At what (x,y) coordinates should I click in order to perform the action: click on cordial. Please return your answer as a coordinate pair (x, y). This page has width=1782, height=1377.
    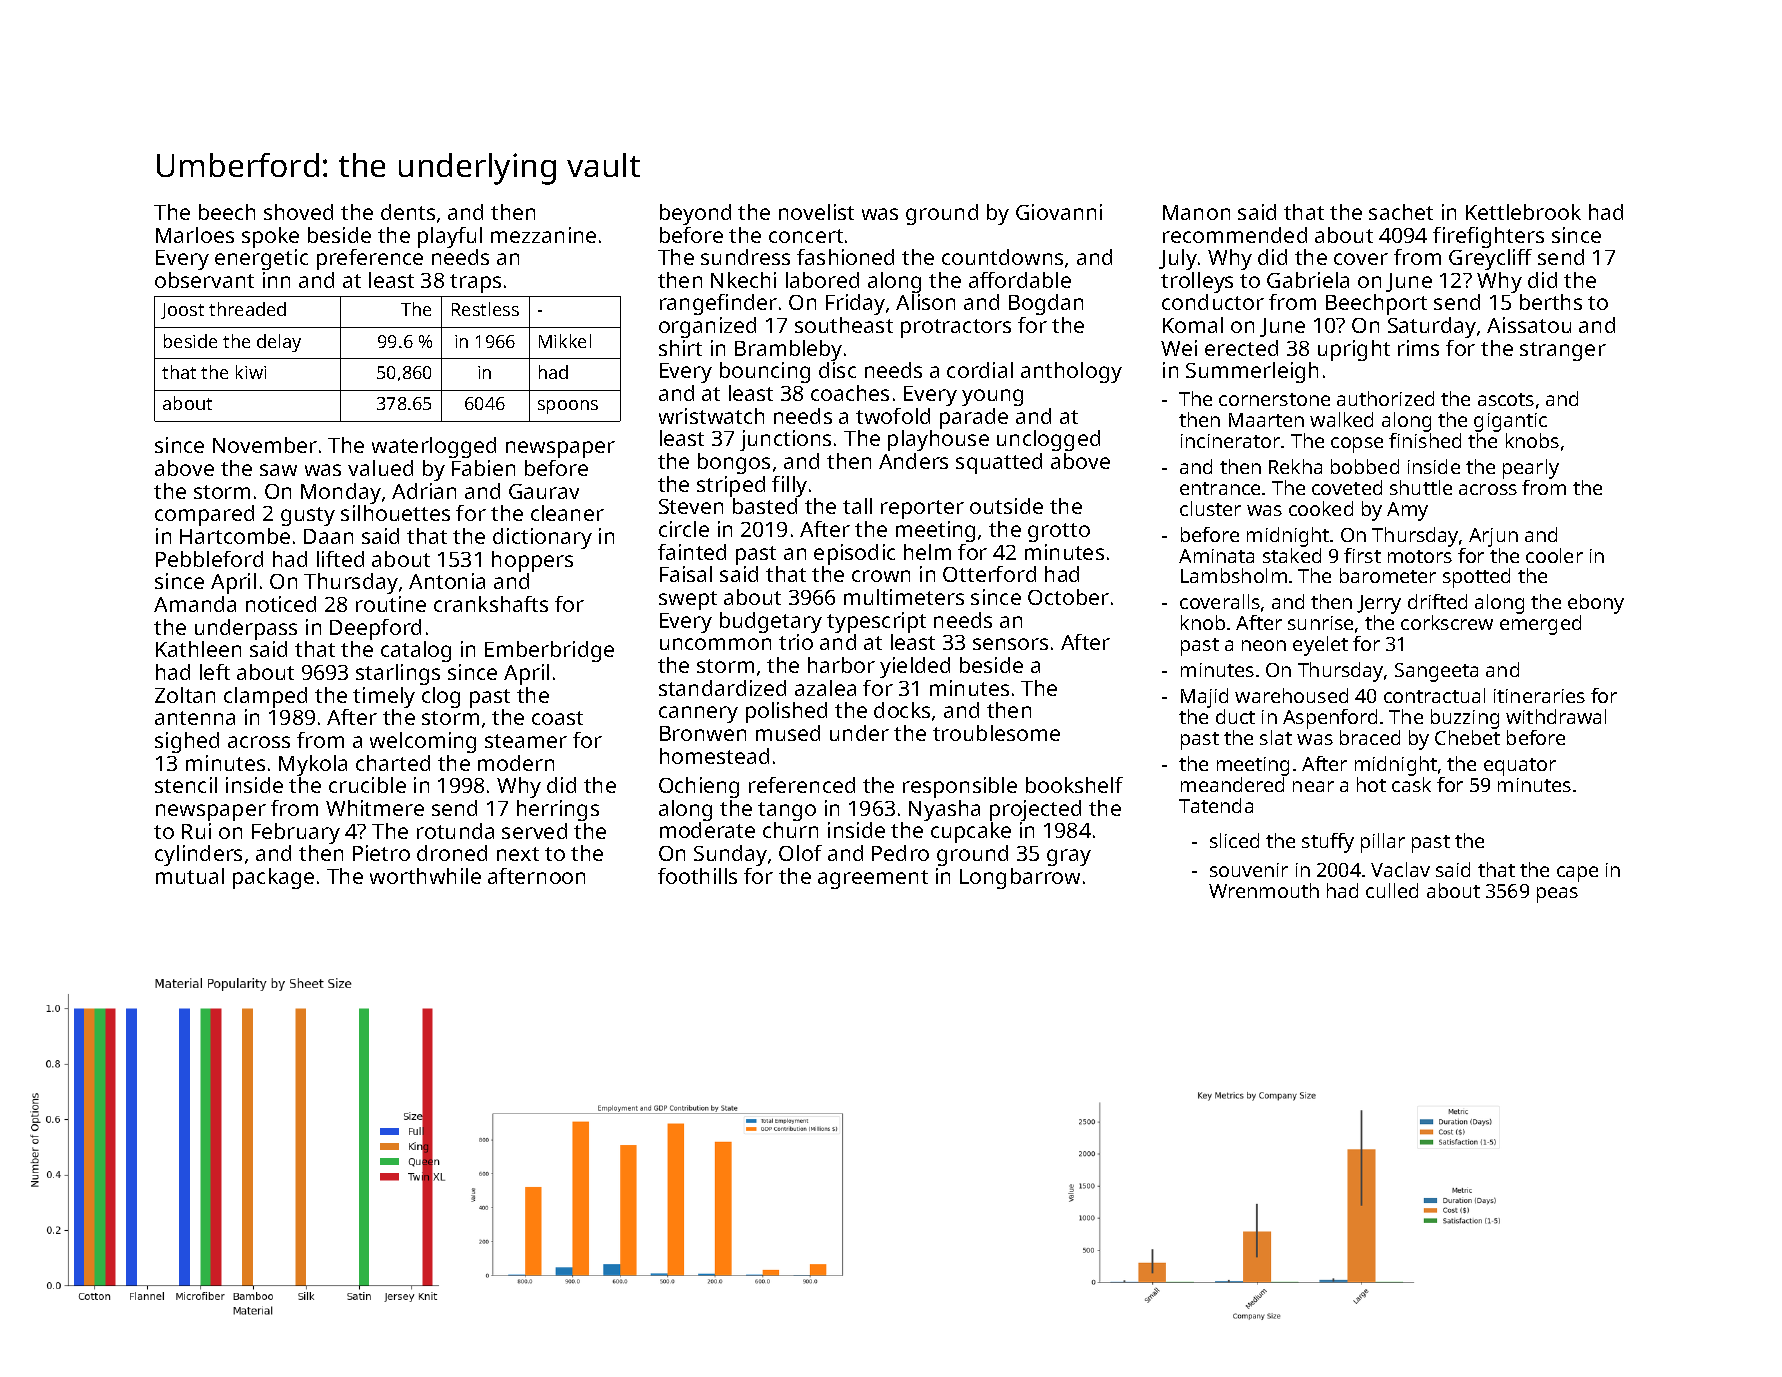
    Looking at the image, I should click on (980, 370).
